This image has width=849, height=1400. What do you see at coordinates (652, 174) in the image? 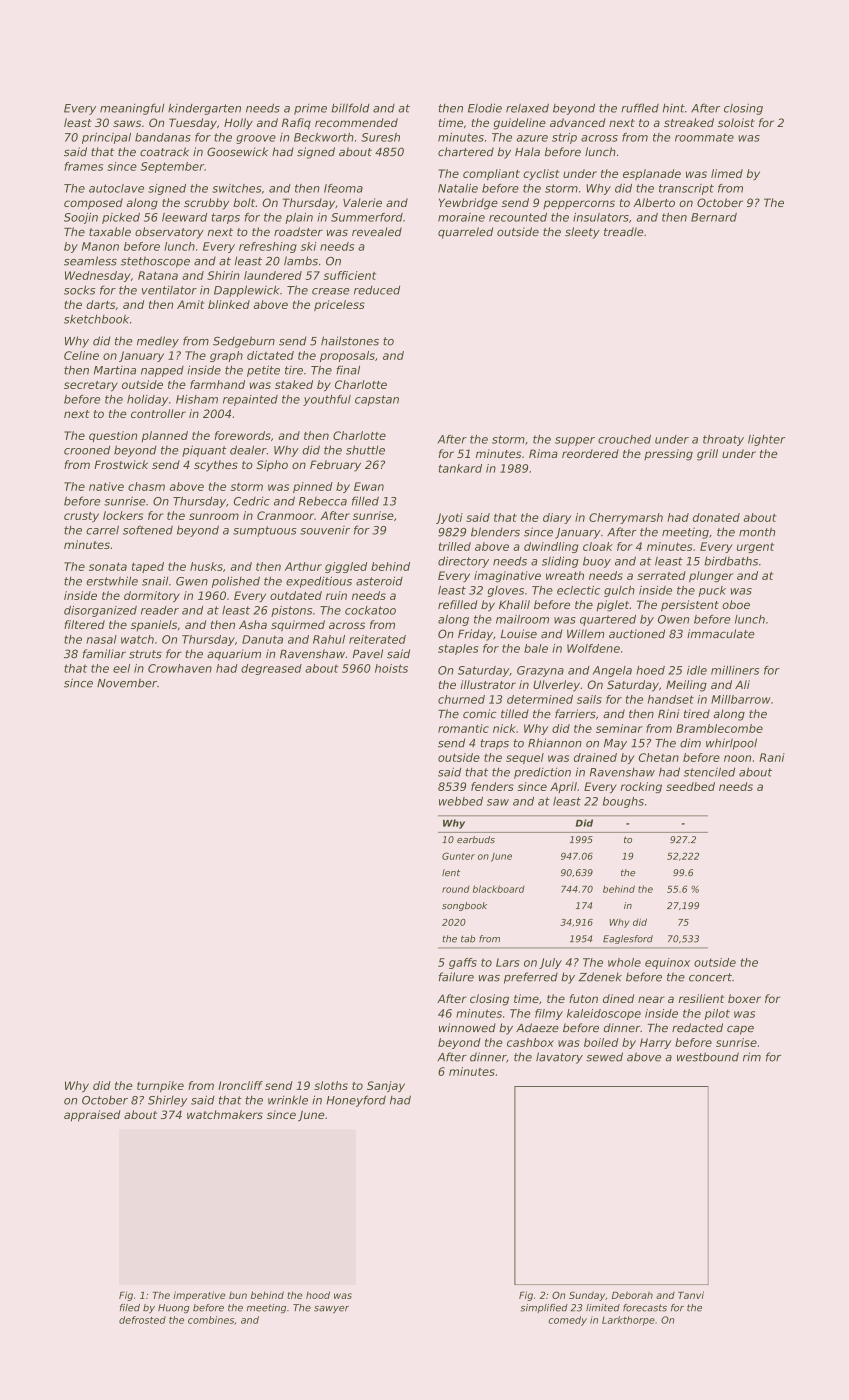
I see `esplanade` at bounding box center [652, 174].
